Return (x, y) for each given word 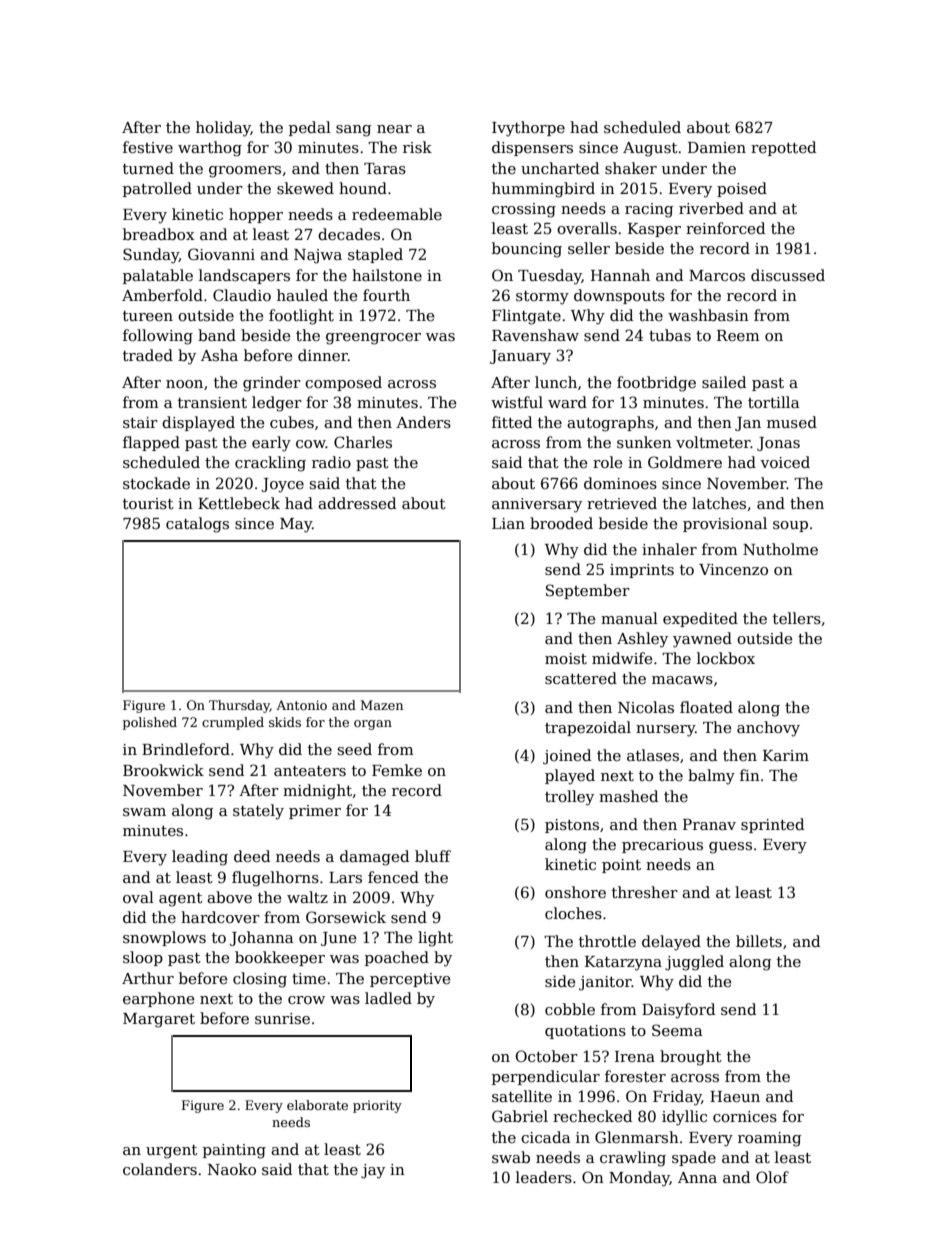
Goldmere (685, 462)
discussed (788, 275)
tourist (148, 503)
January (520, 357)
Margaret (159, 1020)
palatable (158, 276)
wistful (517, 402)
